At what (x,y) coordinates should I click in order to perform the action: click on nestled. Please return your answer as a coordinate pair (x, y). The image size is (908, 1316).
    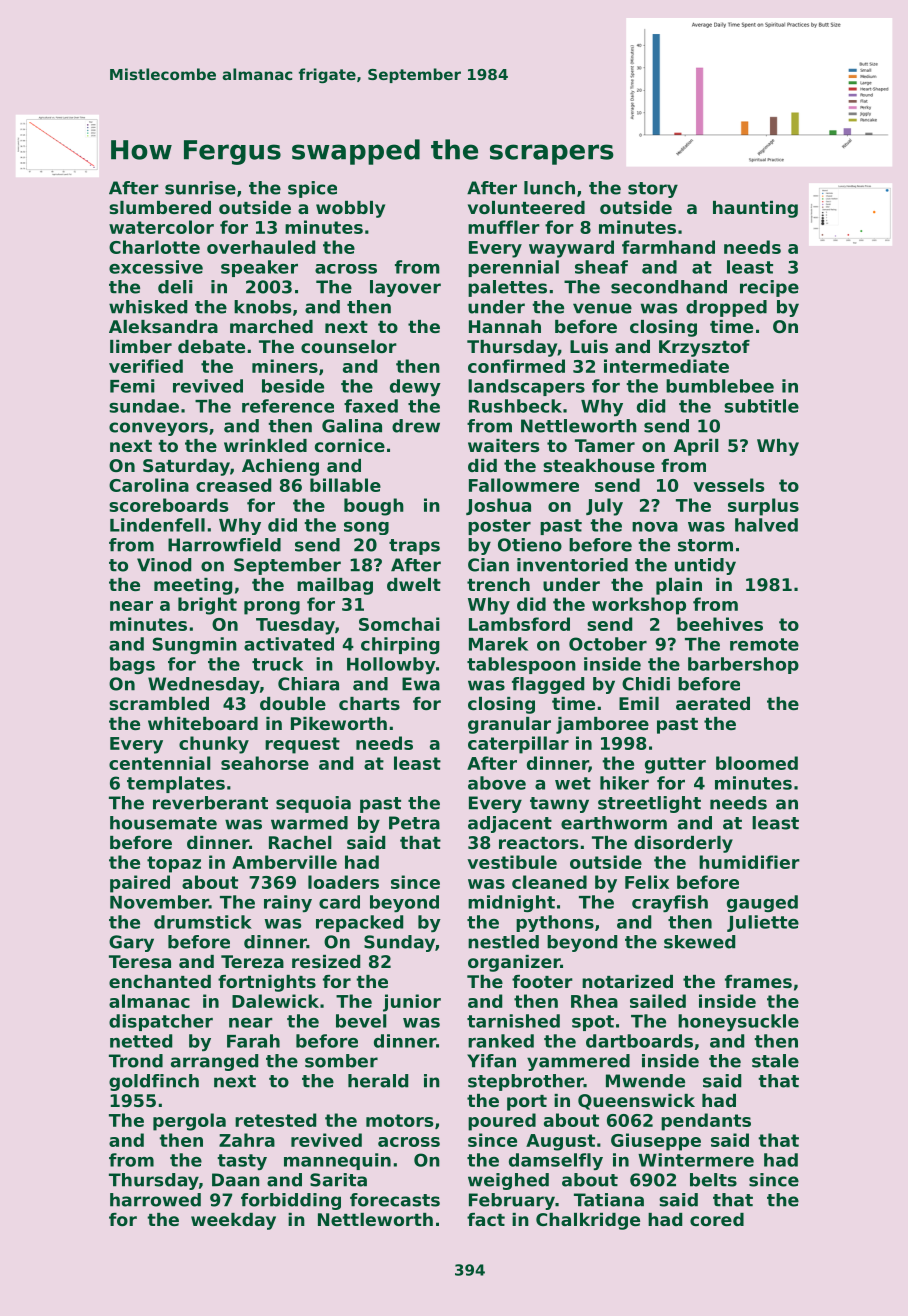
    Looking at the image, I should click on (503, 942).
